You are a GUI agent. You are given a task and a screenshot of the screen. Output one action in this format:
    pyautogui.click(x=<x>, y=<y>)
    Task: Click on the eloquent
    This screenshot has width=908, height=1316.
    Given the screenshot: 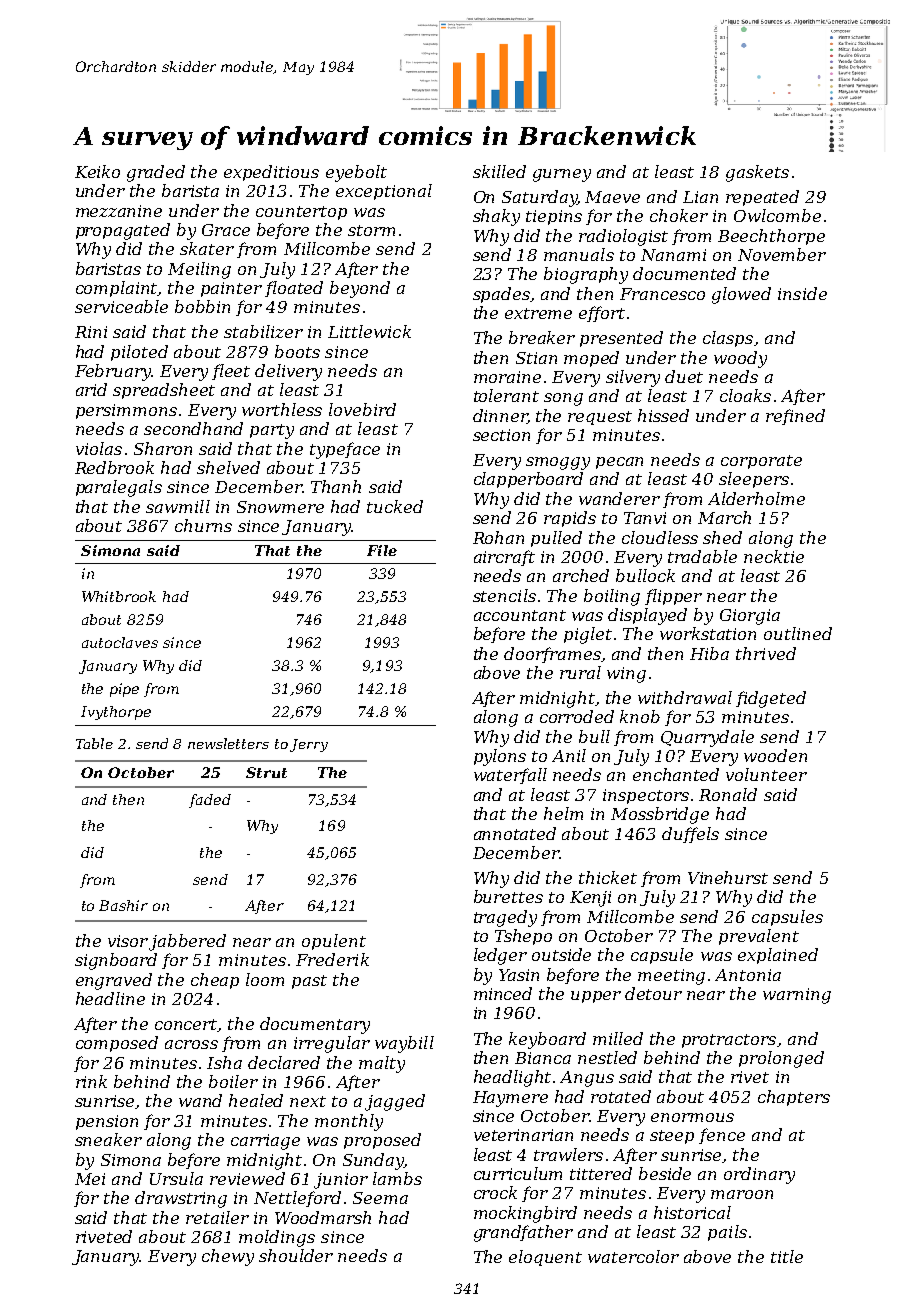 What is the action you would take?
    pyautogui.click(x=545, y=1258)
